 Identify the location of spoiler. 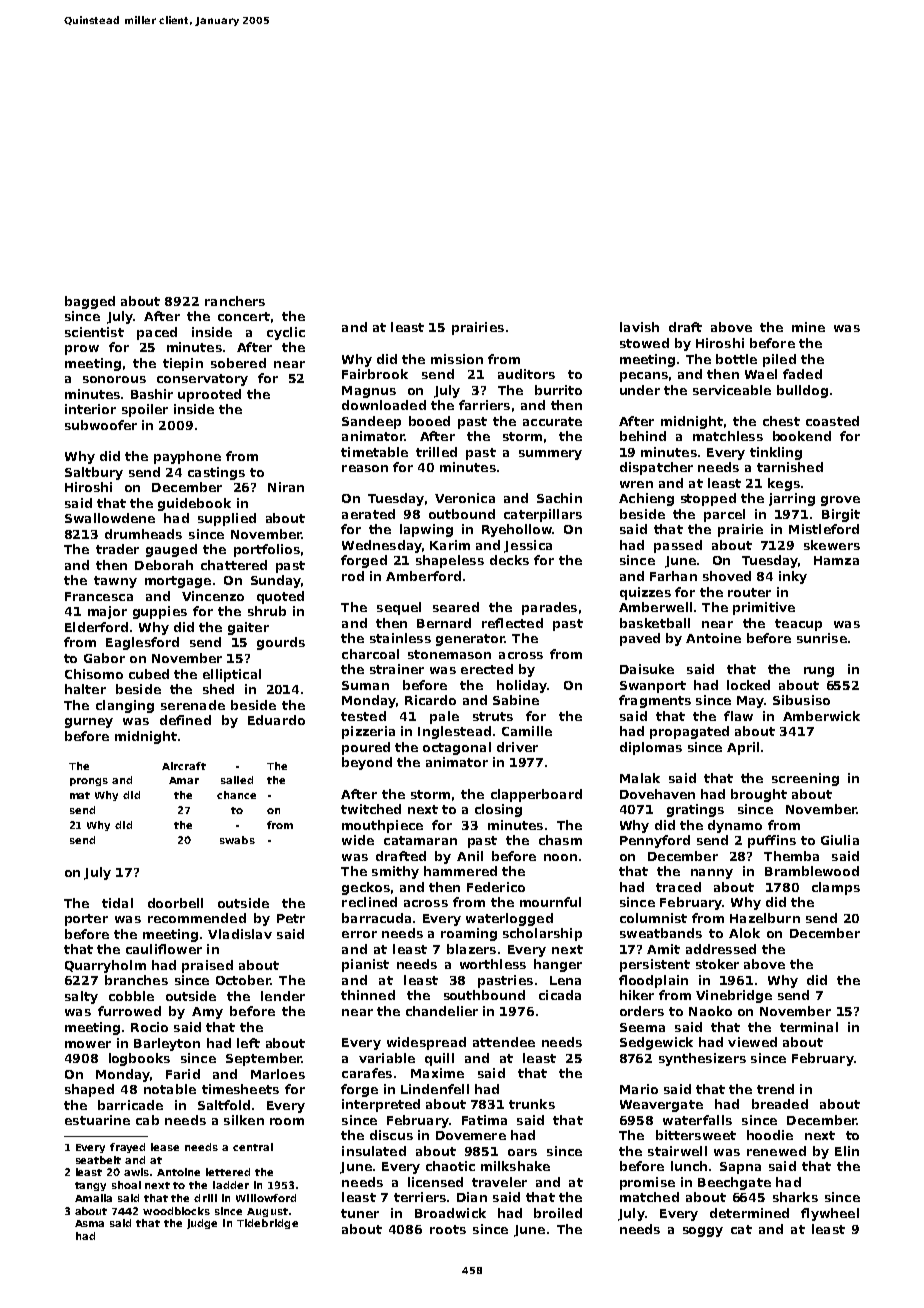
(145, 410).
